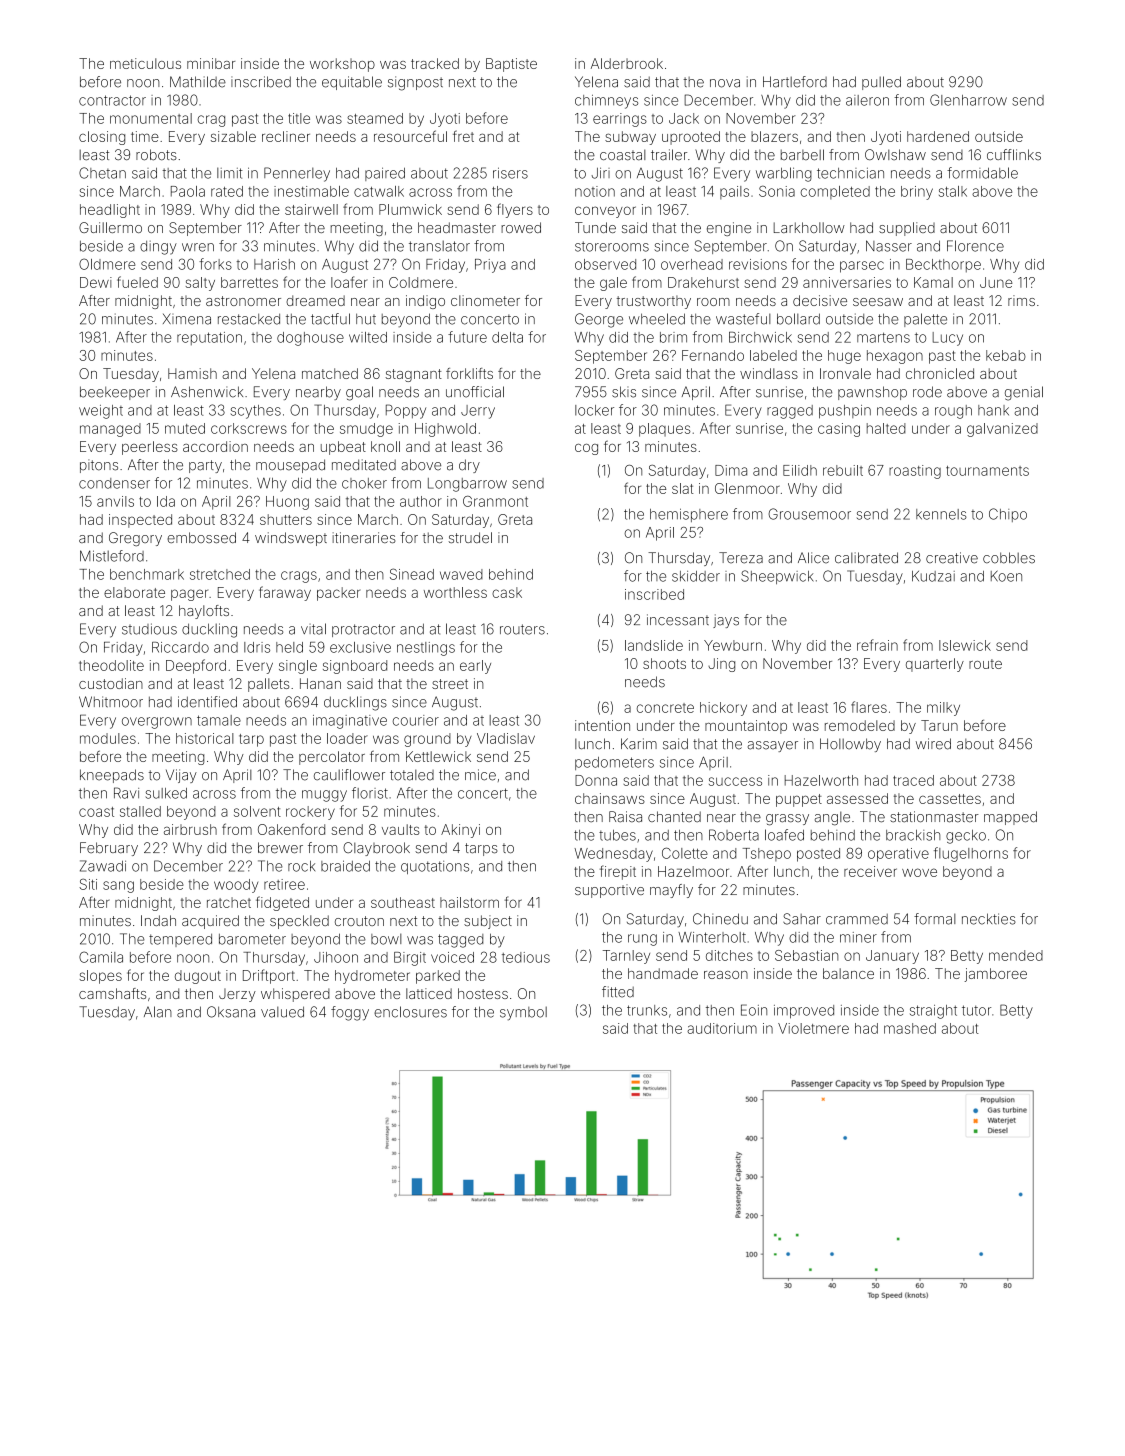 This screenshot has width=1125, height=1456. What do you see at coordinates (625, 817) in the screenshot?
I see `Raisa` at bounding box center [625, 817].
